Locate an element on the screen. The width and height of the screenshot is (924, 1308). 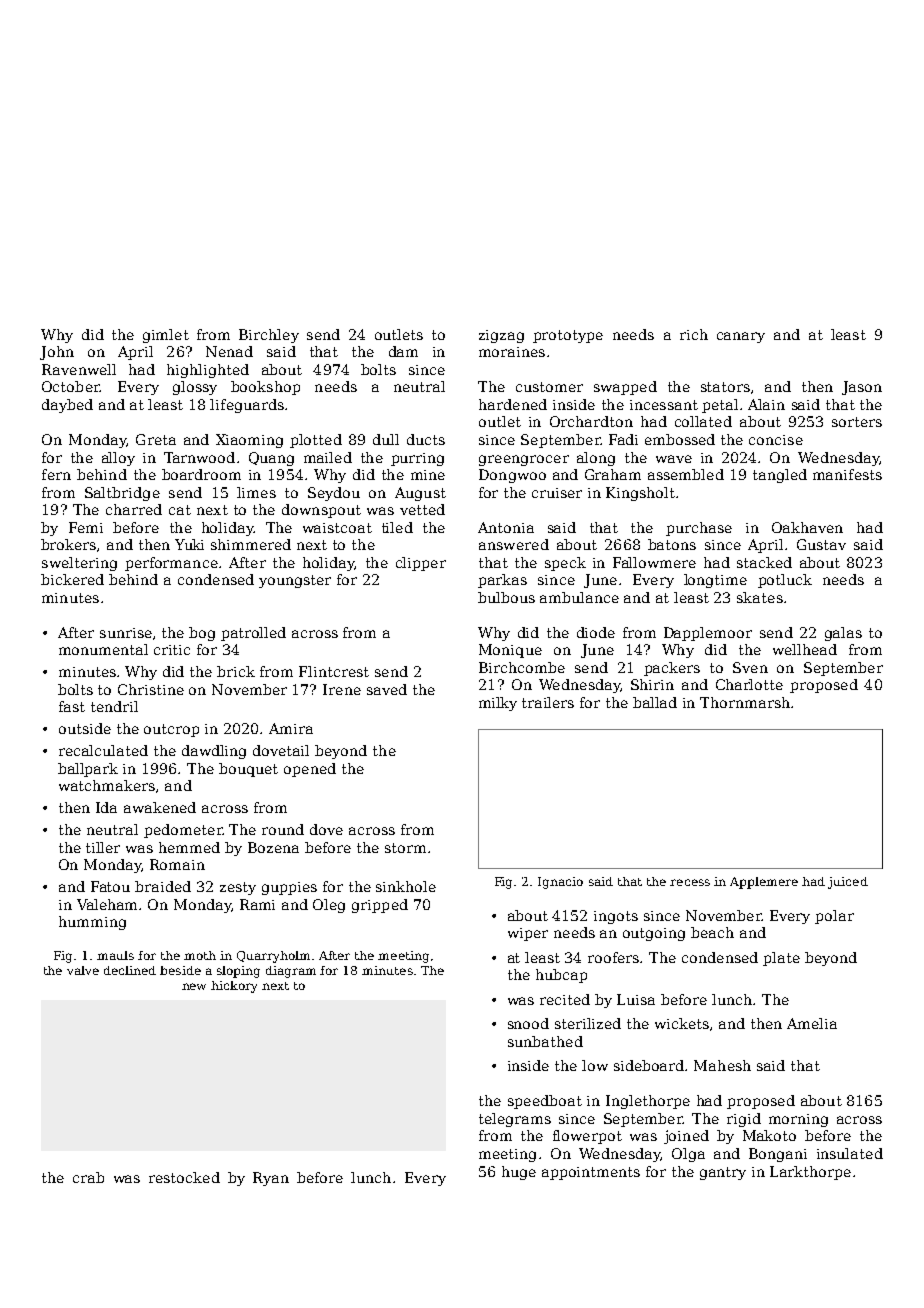
manifests is located at coordinates (847, 474).
